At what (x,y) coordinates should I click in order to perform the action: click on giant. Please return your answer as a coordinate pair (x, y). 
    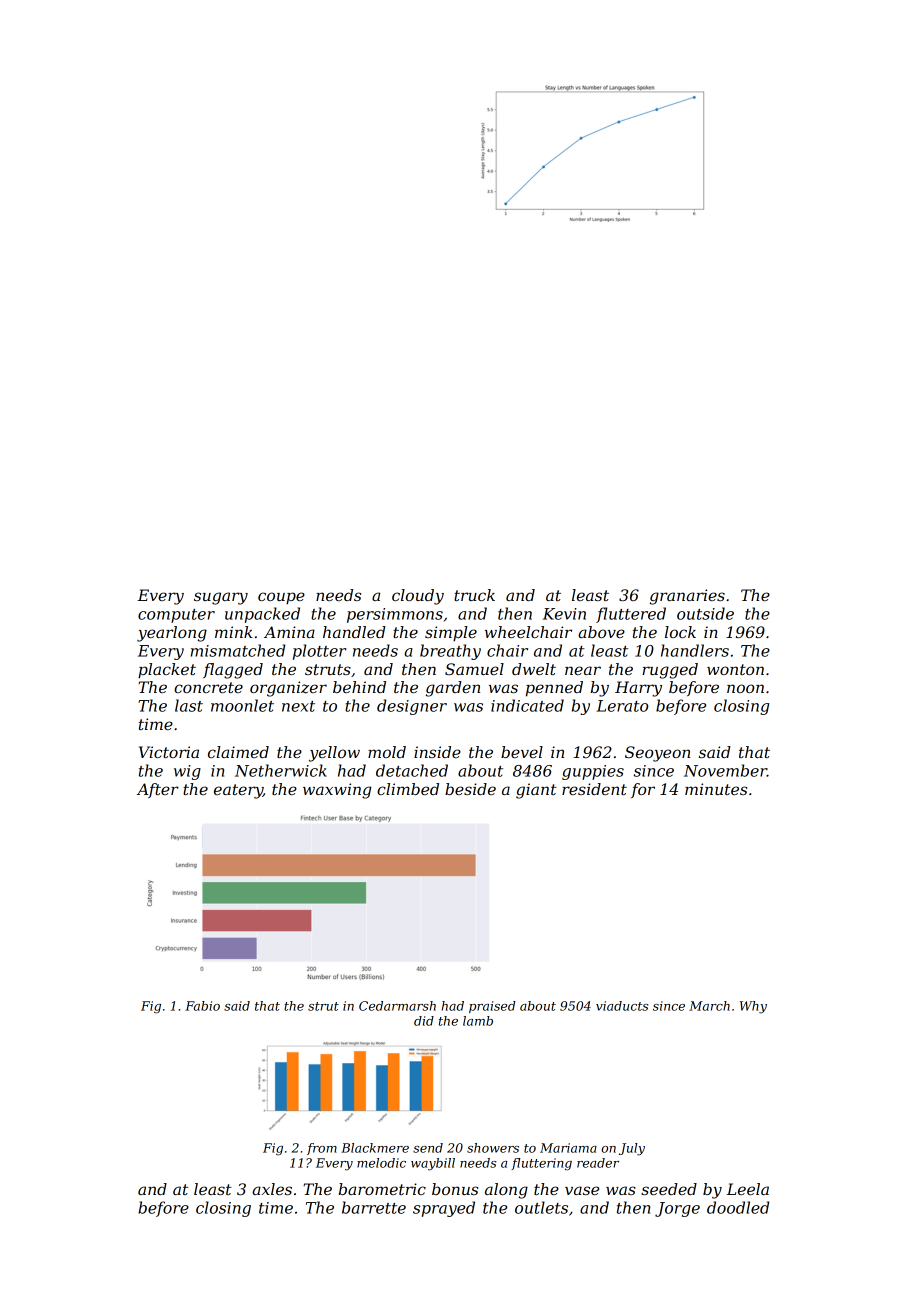
    Looking at the image, I should click on (536, 791).
